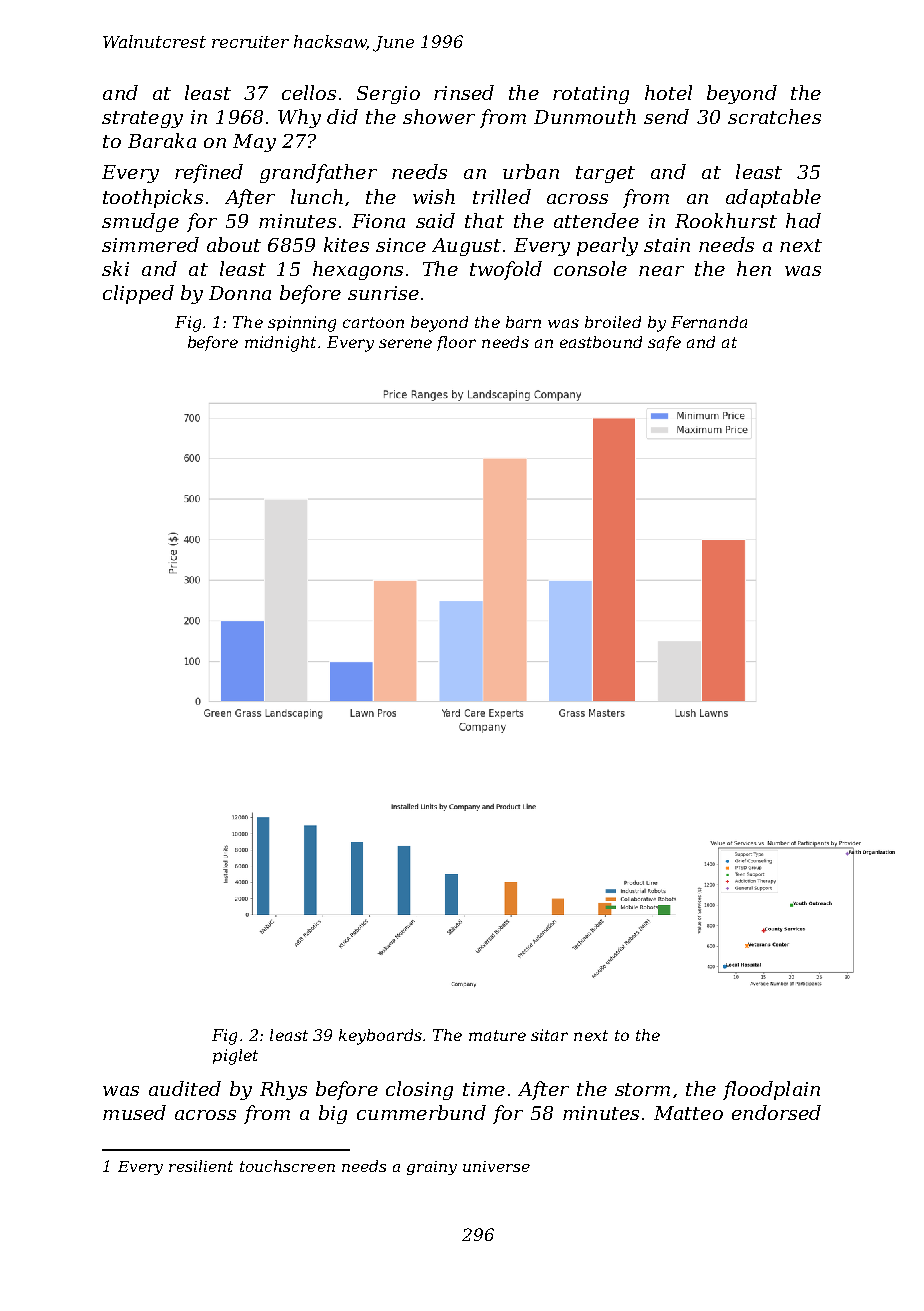 The image size is (924, 1311). I want to click on rinsed, so click(464, 92).
